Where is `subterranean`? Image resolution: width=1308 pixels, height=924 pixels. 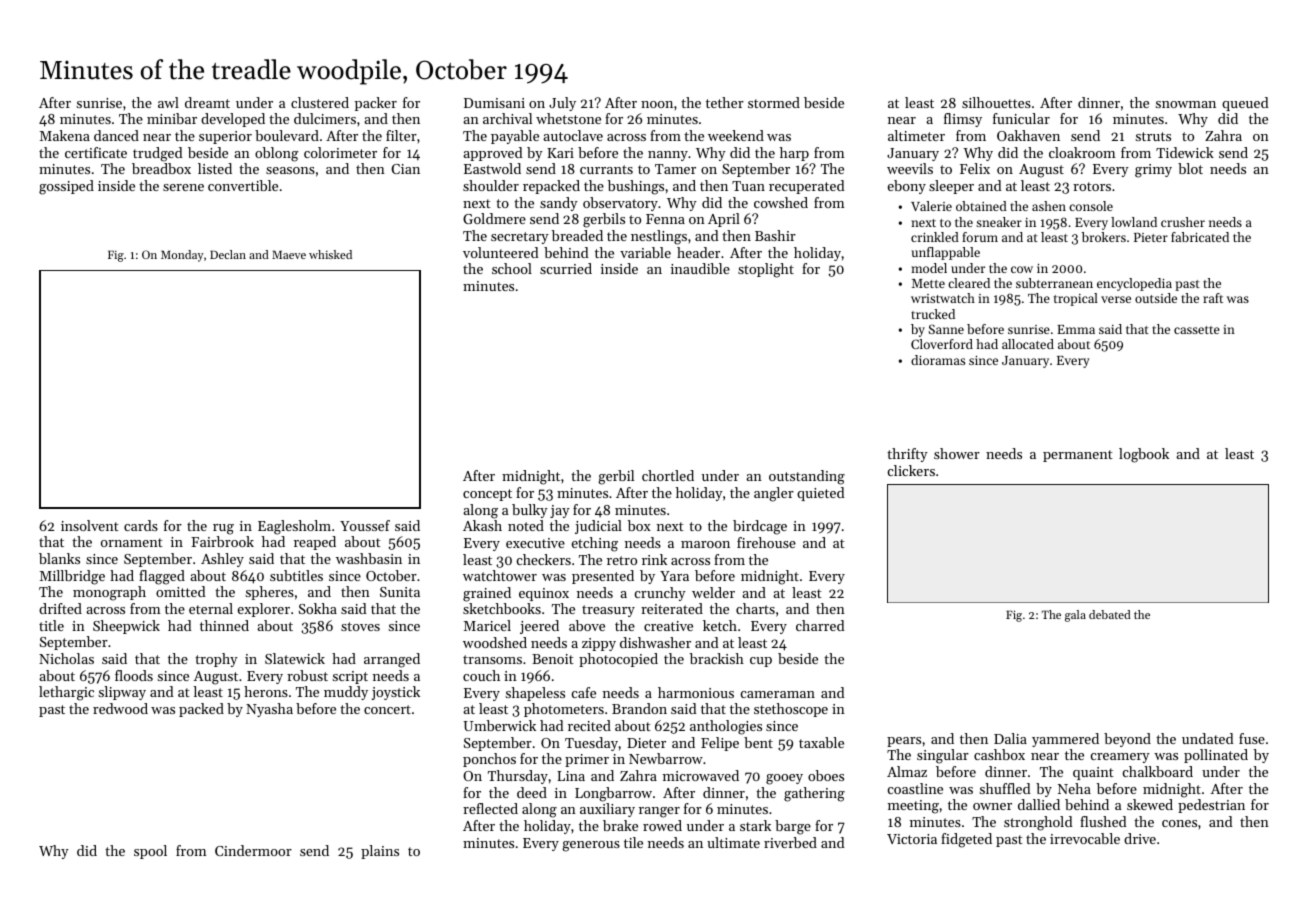 subterranean is located at coordinates (1054, 283).
